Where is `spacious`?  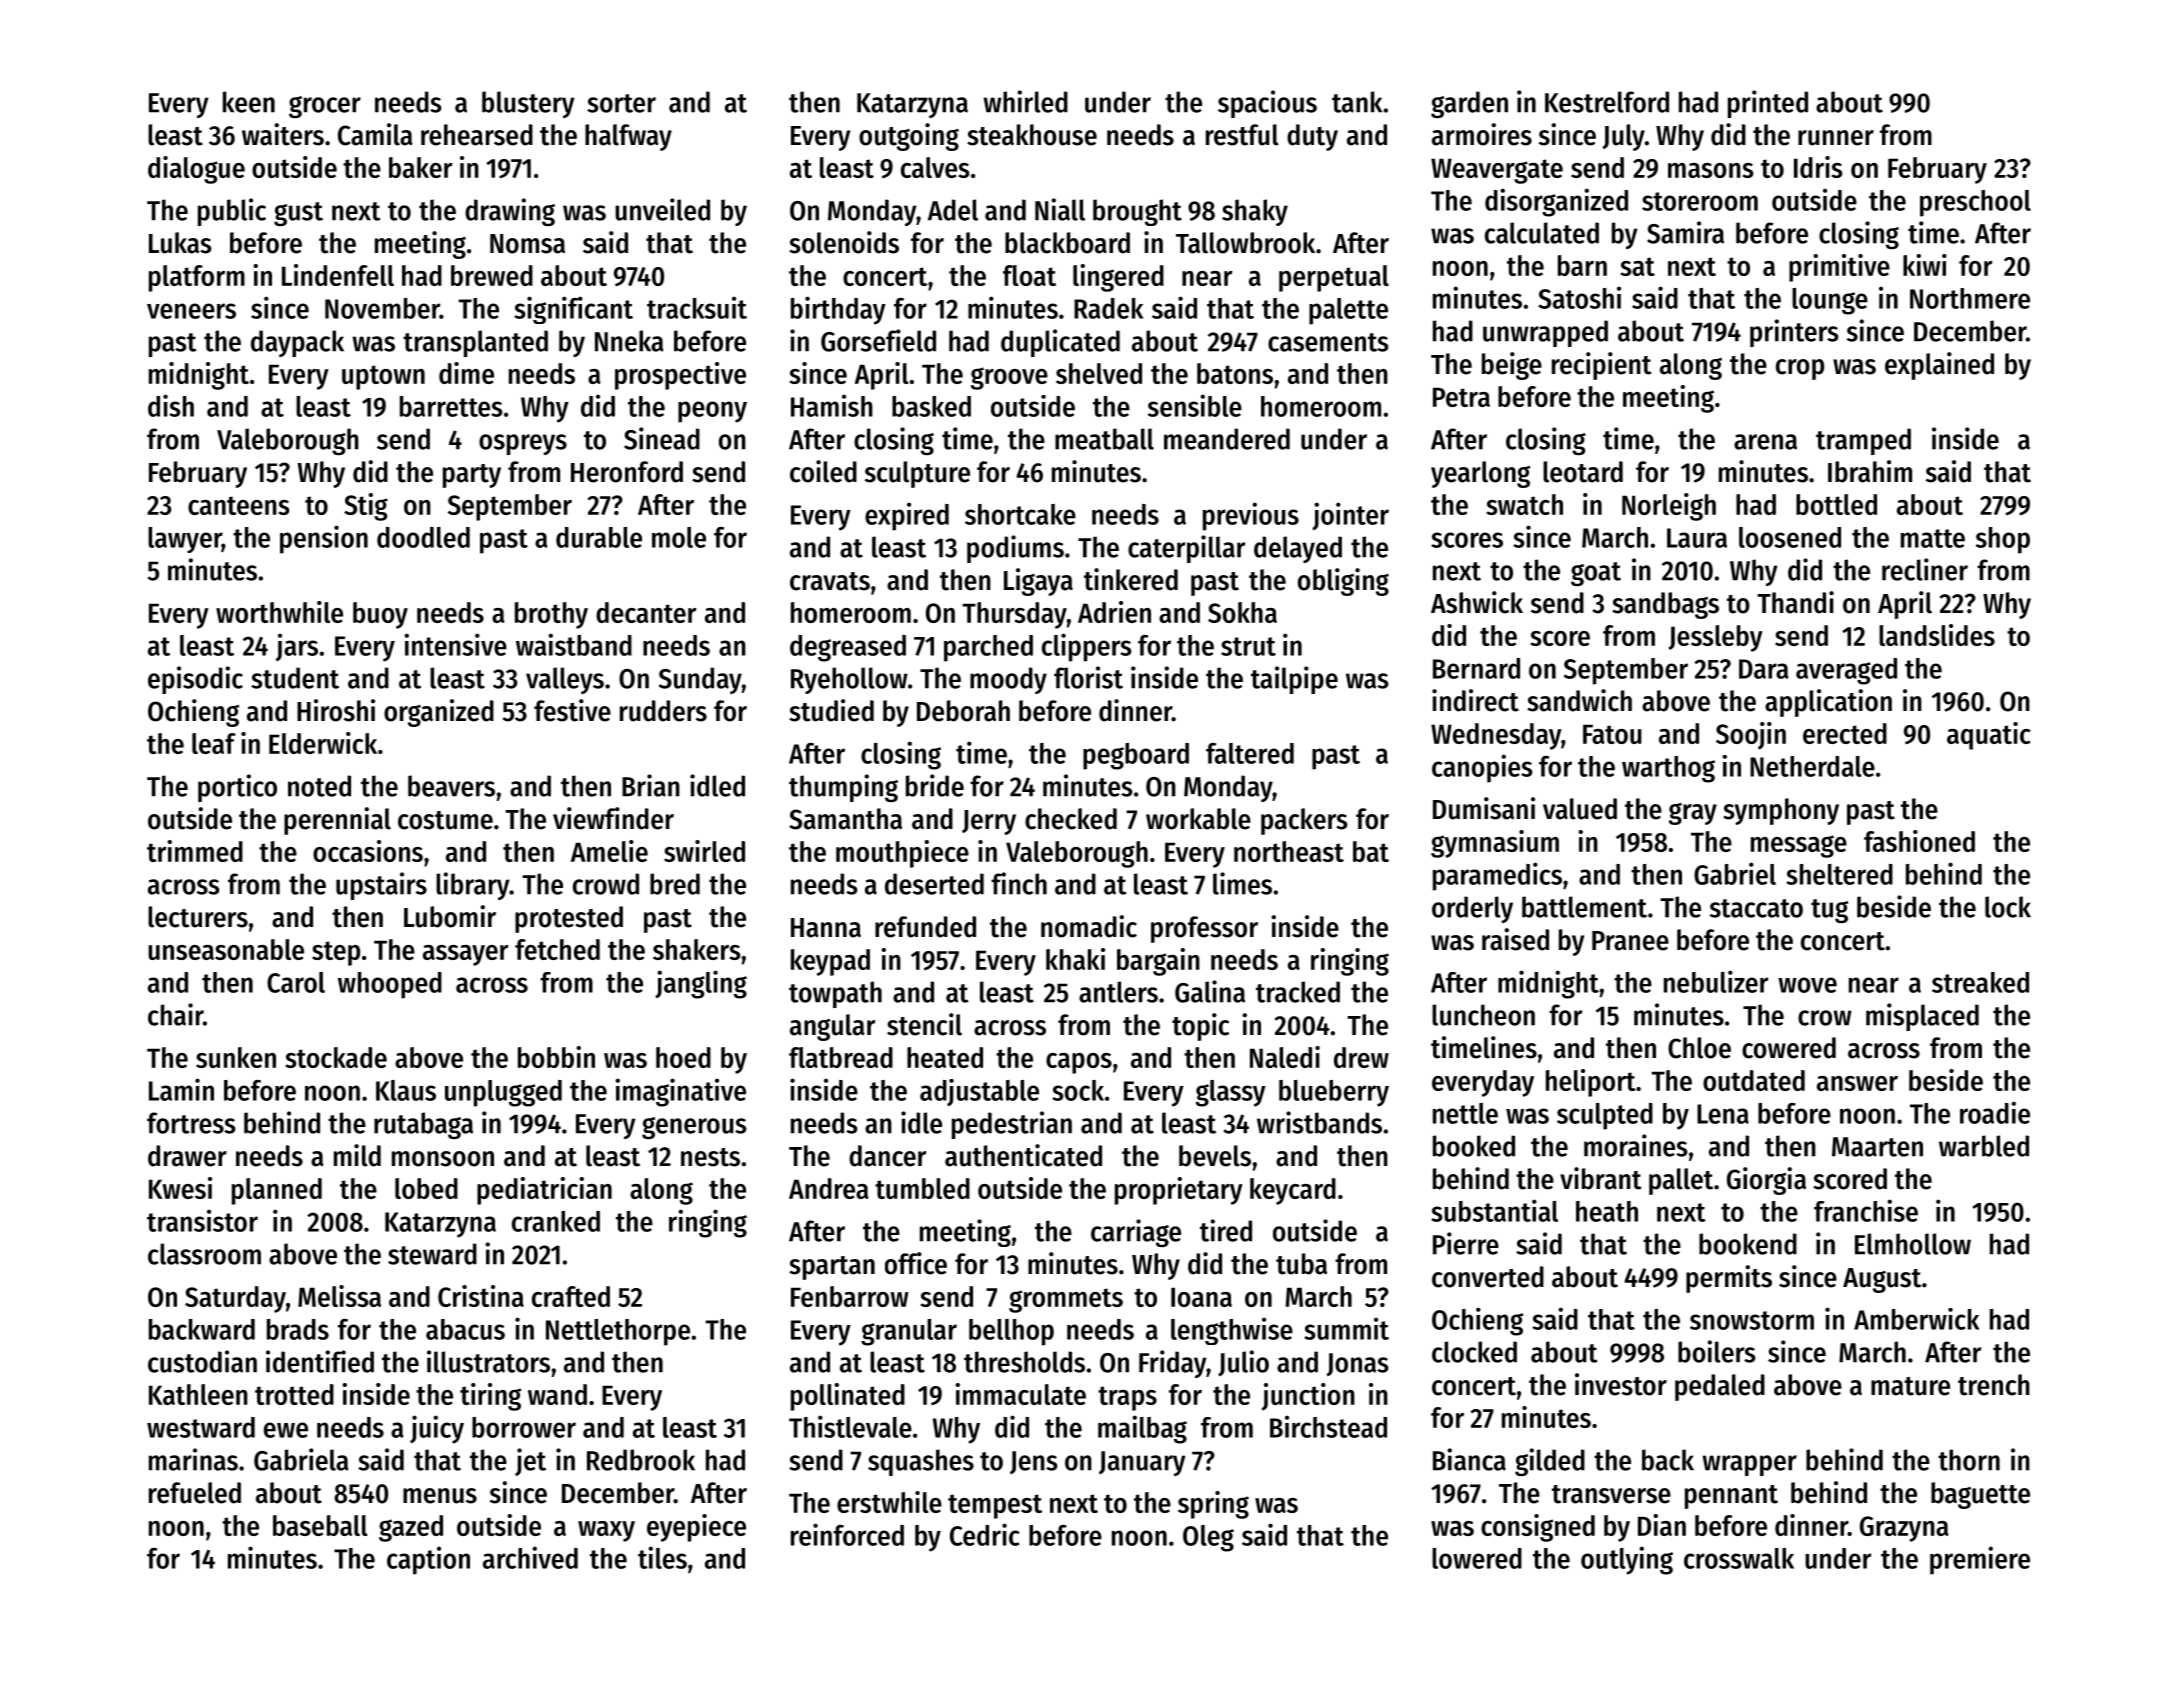 spacious is located at coordinates (1267, 104).
